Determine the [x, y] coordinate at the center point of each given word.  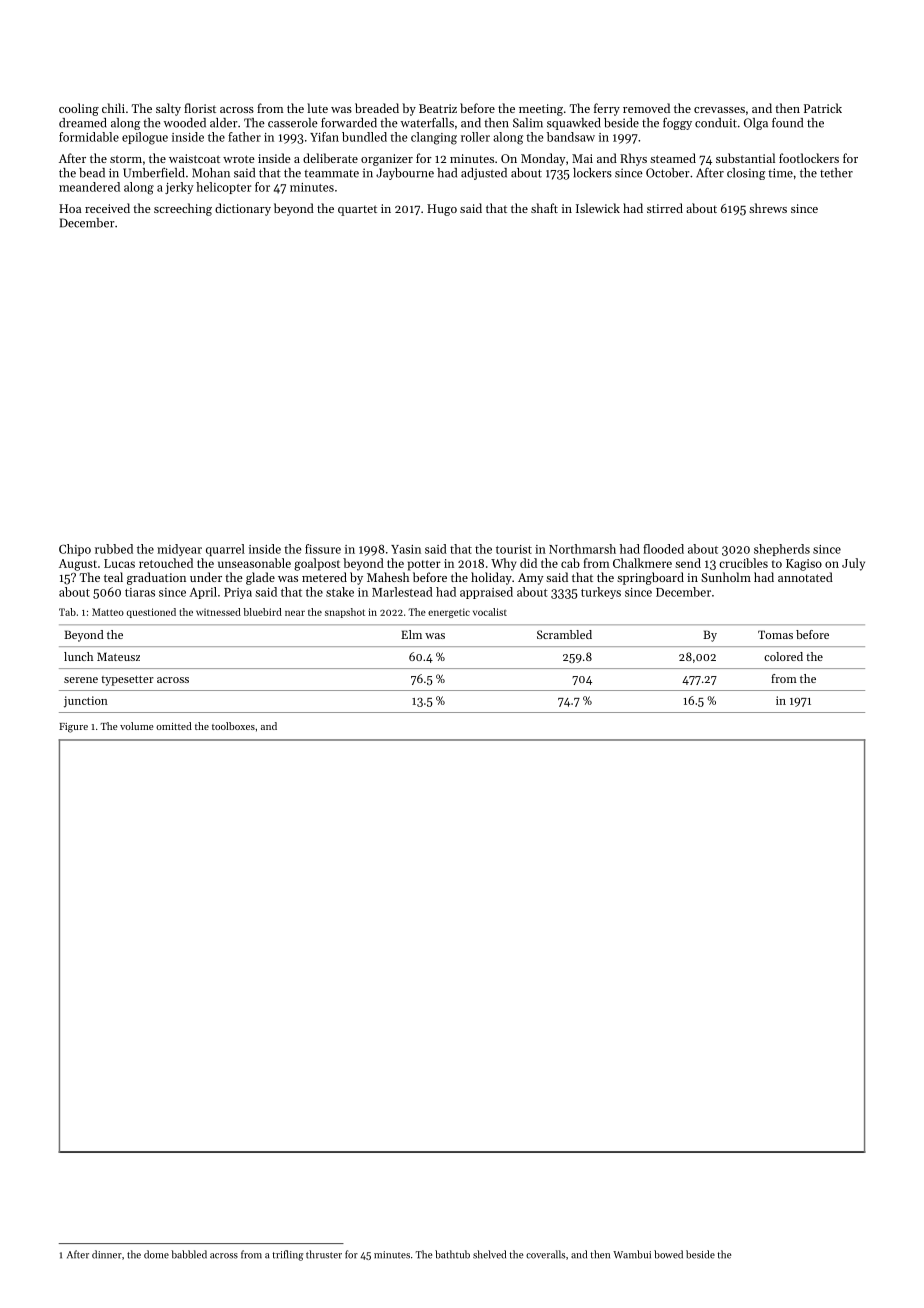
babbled [189, 1254]
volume [137, 726]
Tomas [775, 634]
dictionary [243, 209]
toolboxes [233, 726]
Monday [543, 159]
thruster [324, 1254]
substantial [745, 158]
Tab [67, 612]
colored [783, 656]
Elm [411, 634]
